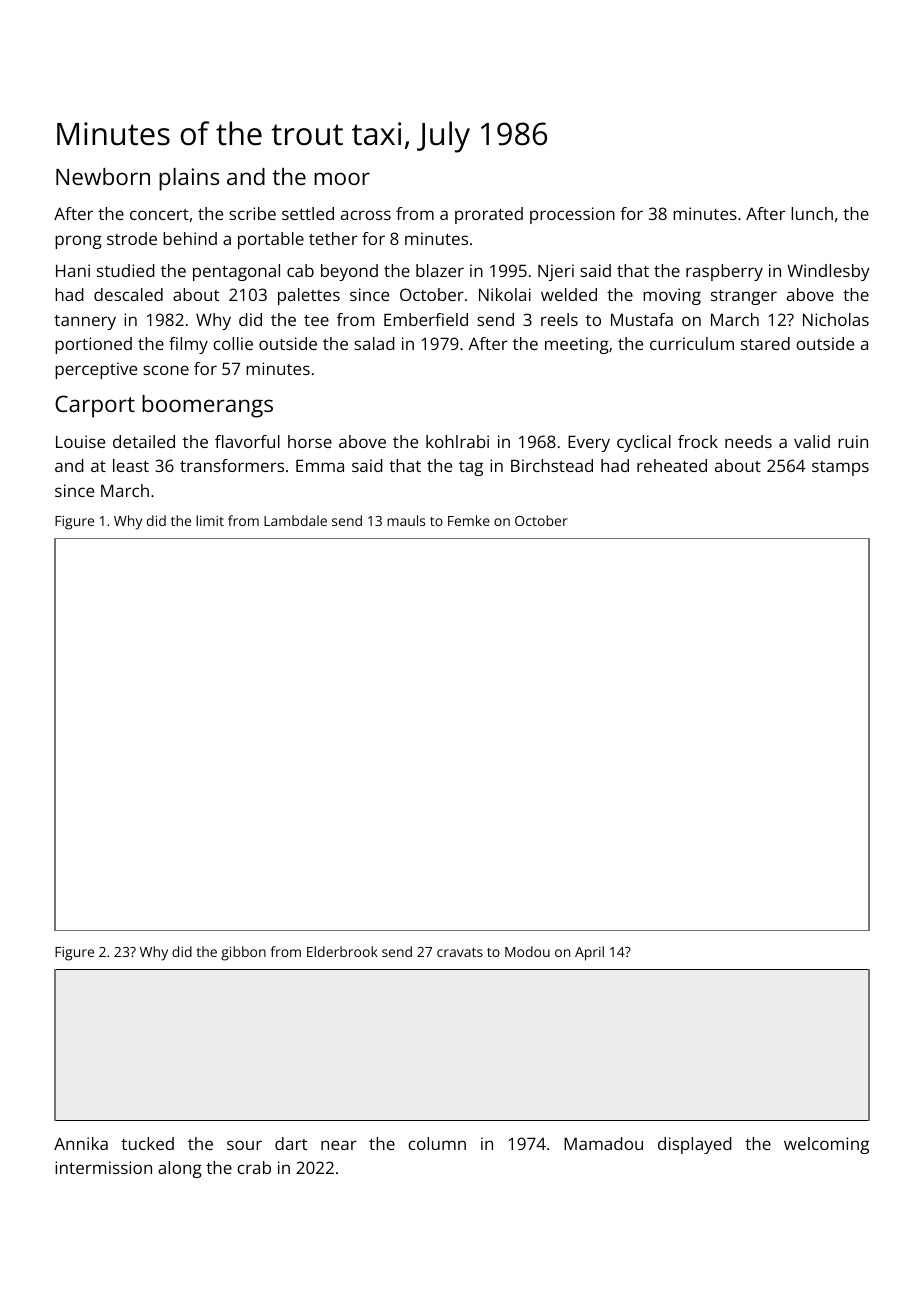 The image size is (924, 1314). What do you see at coordinates (765, 343) in the document?
I see `stared` at bounding box center [765, 343].
